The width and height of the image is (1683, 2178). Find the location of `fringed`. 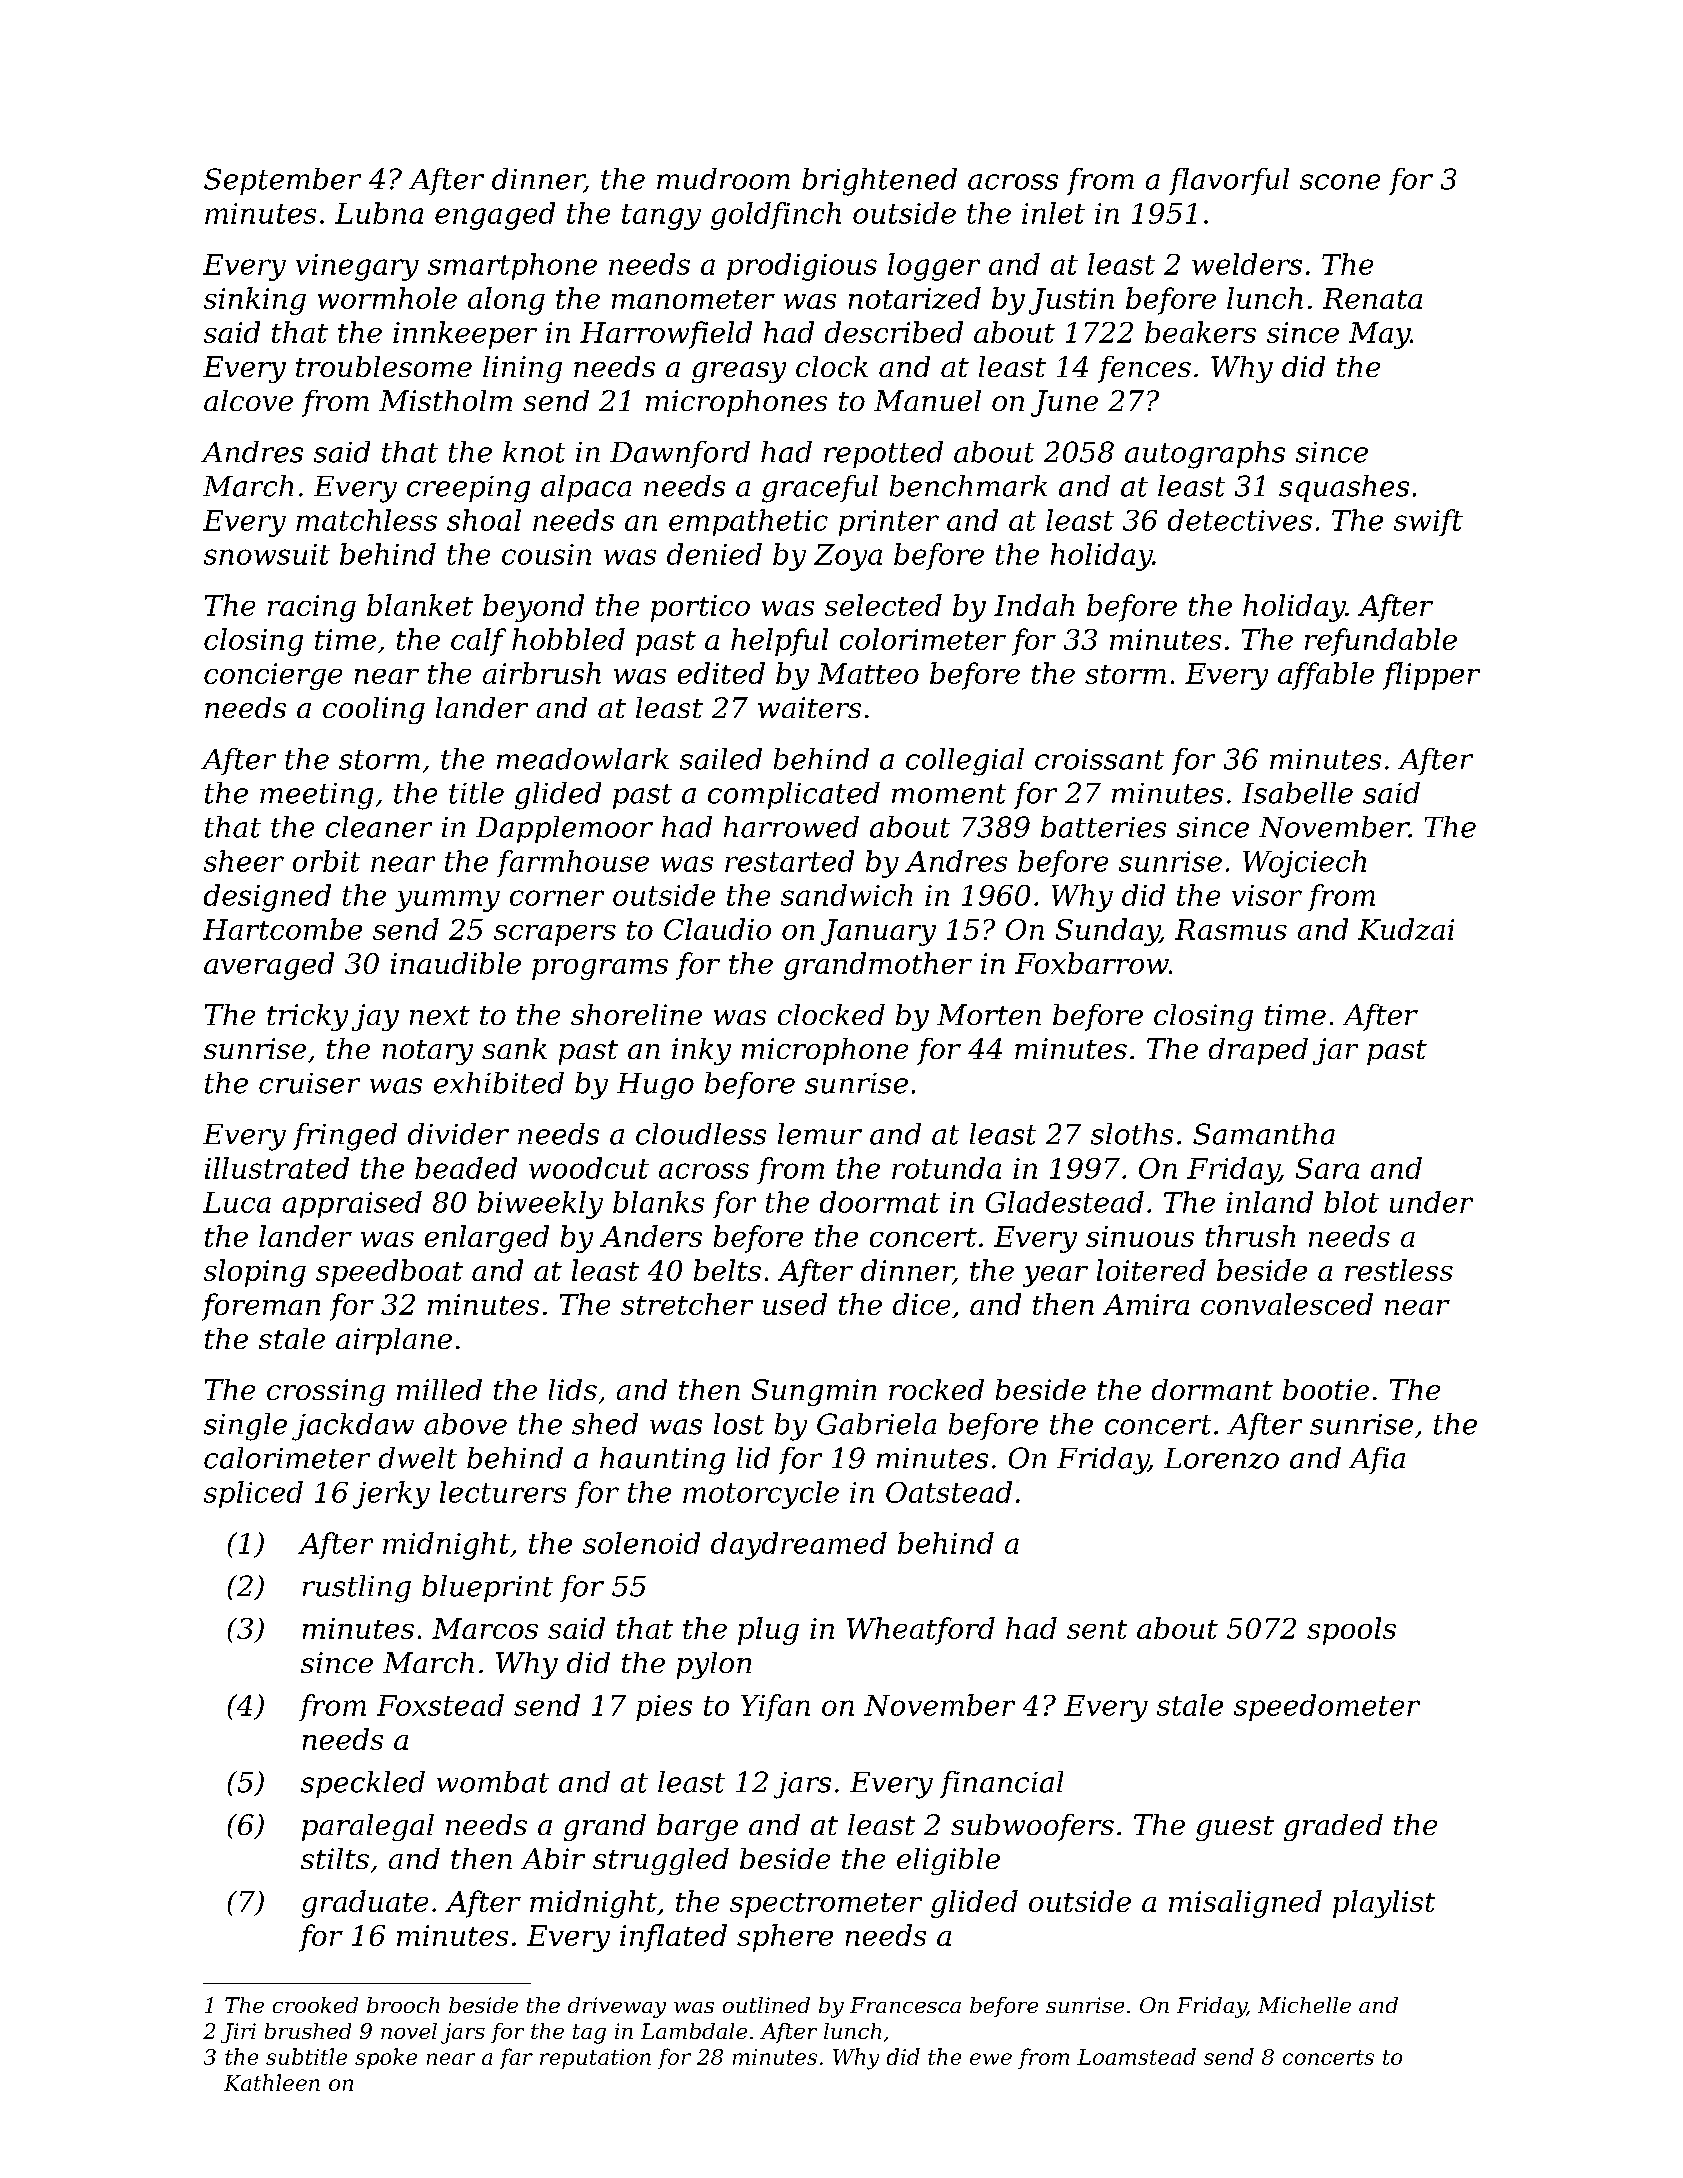

fringed is located at coordinates (345, 1137).
